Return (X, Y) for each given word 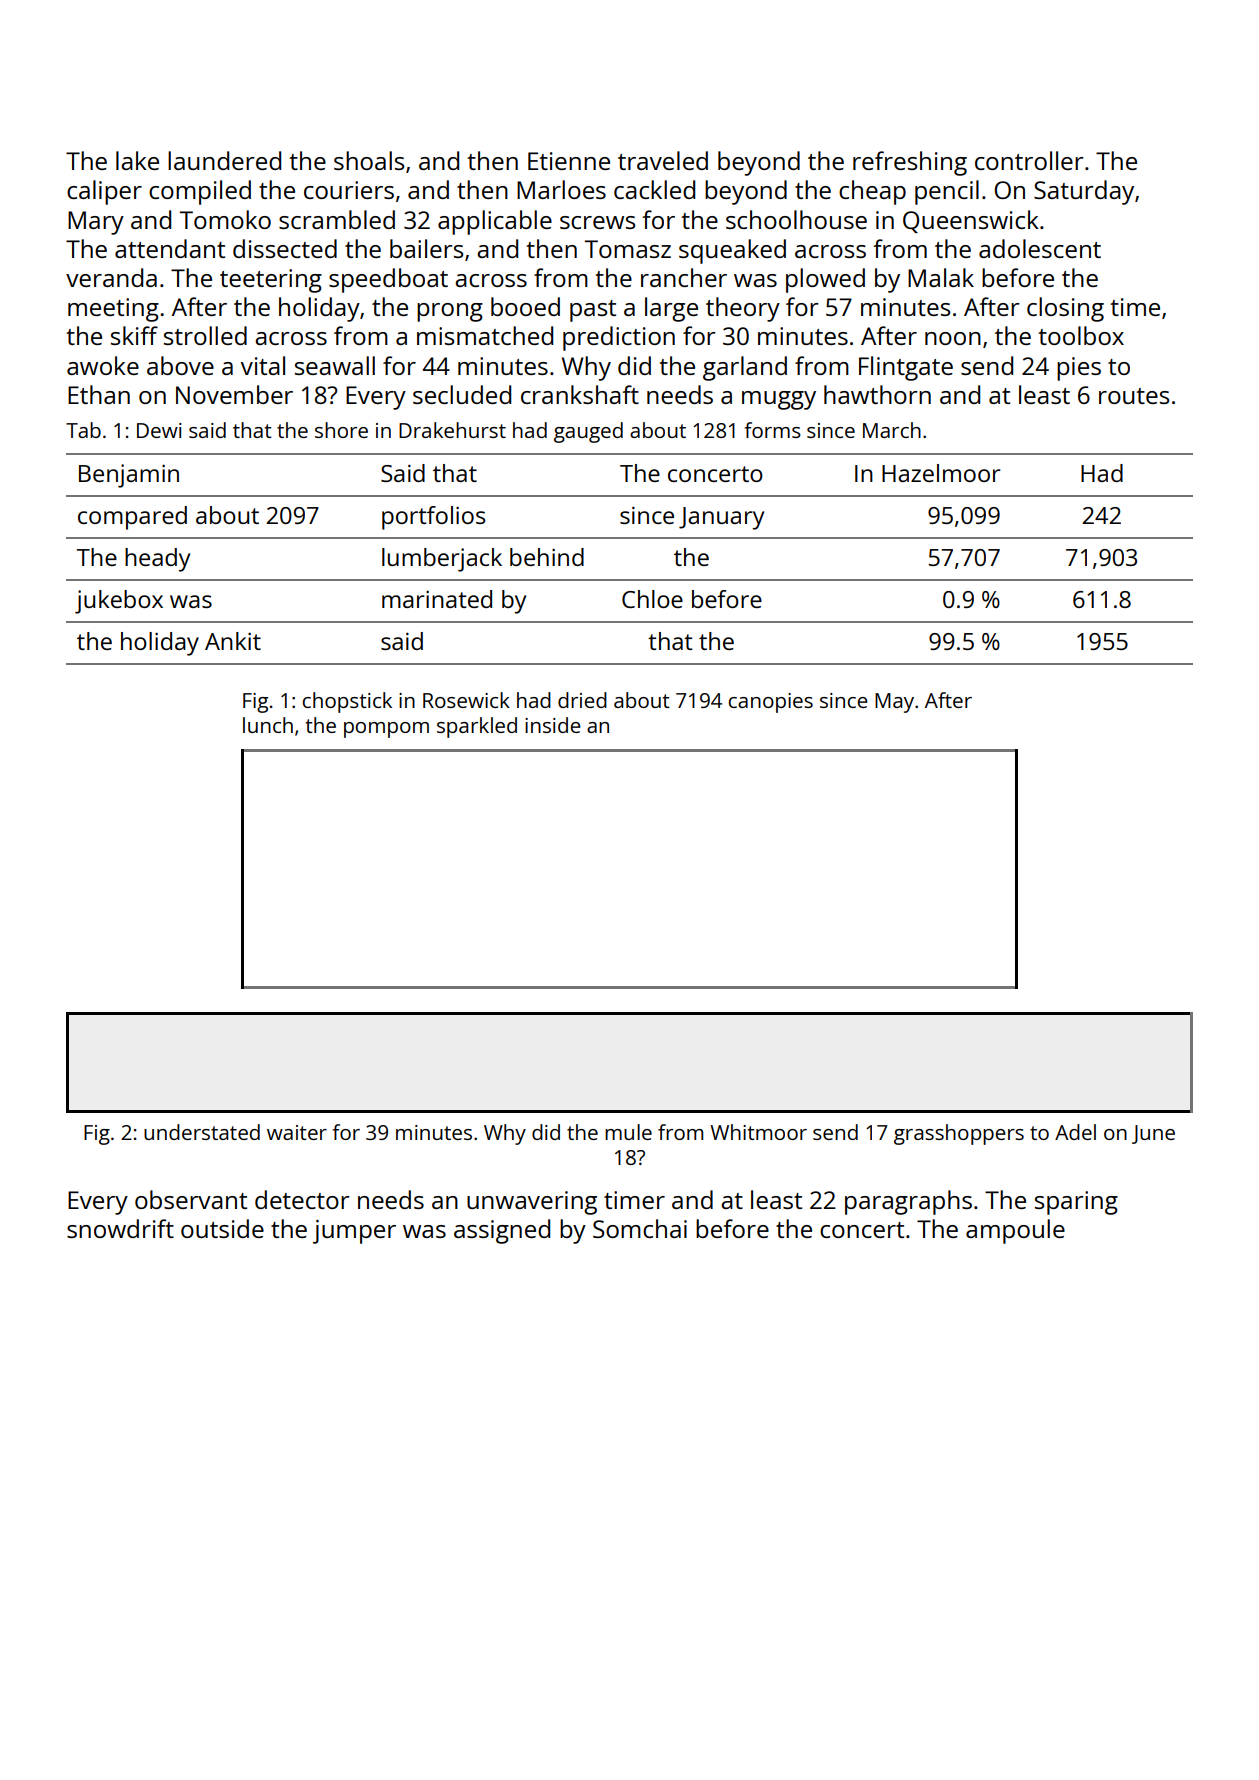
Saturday (1084, 192)
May (894, 703)
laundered (224, 160)
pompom (386, 730)
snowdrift (120, 1228)
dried (582, 700)
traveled (663, 160)
